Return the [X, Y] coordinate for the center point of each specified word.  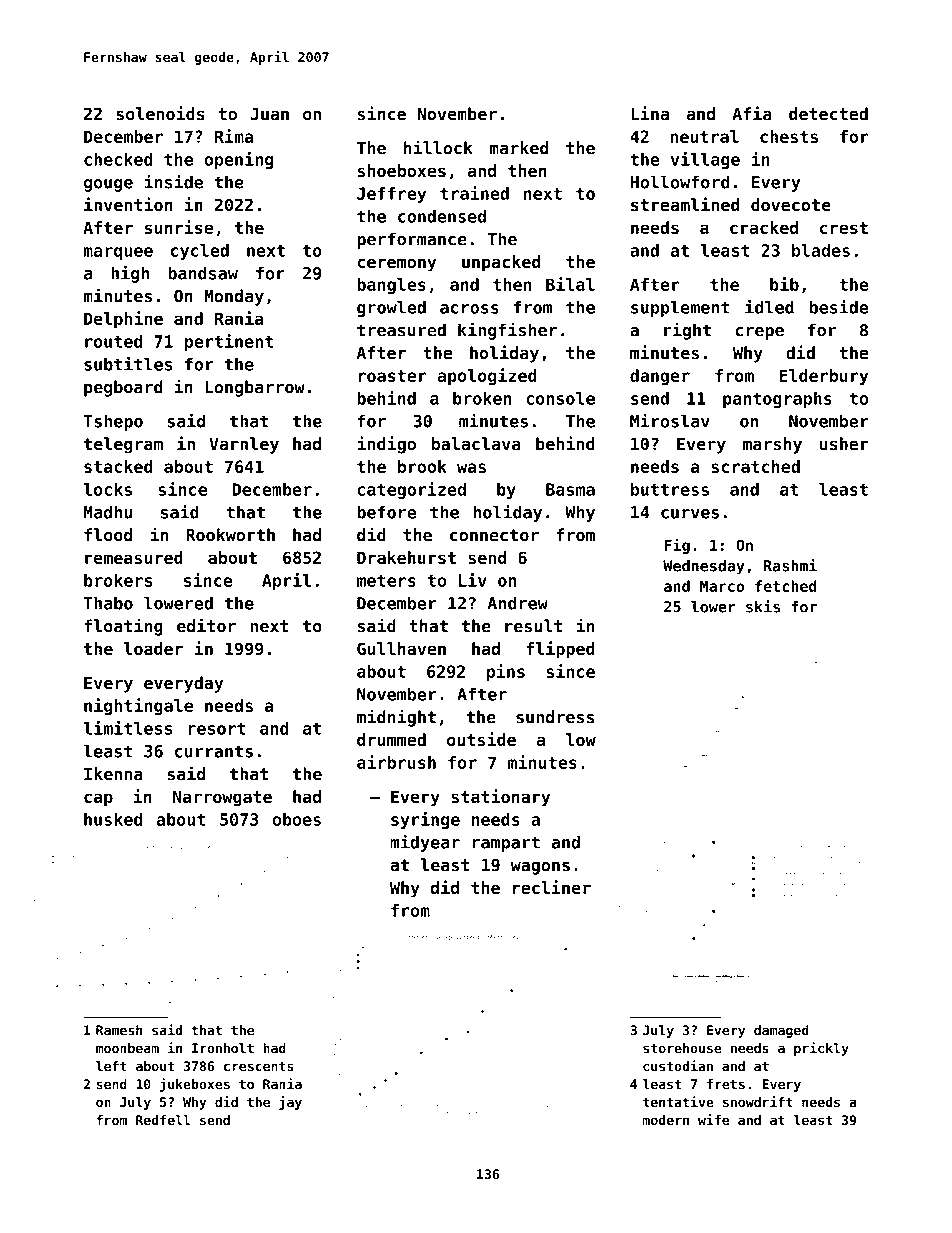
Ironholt [223, 1048]
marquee [118, 253]
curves [690, 514]
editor [206, 625]
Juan [269, 114]
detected [828, 114]
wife [713, 1119]
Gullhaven [401, 648]
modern [666, 1120]
